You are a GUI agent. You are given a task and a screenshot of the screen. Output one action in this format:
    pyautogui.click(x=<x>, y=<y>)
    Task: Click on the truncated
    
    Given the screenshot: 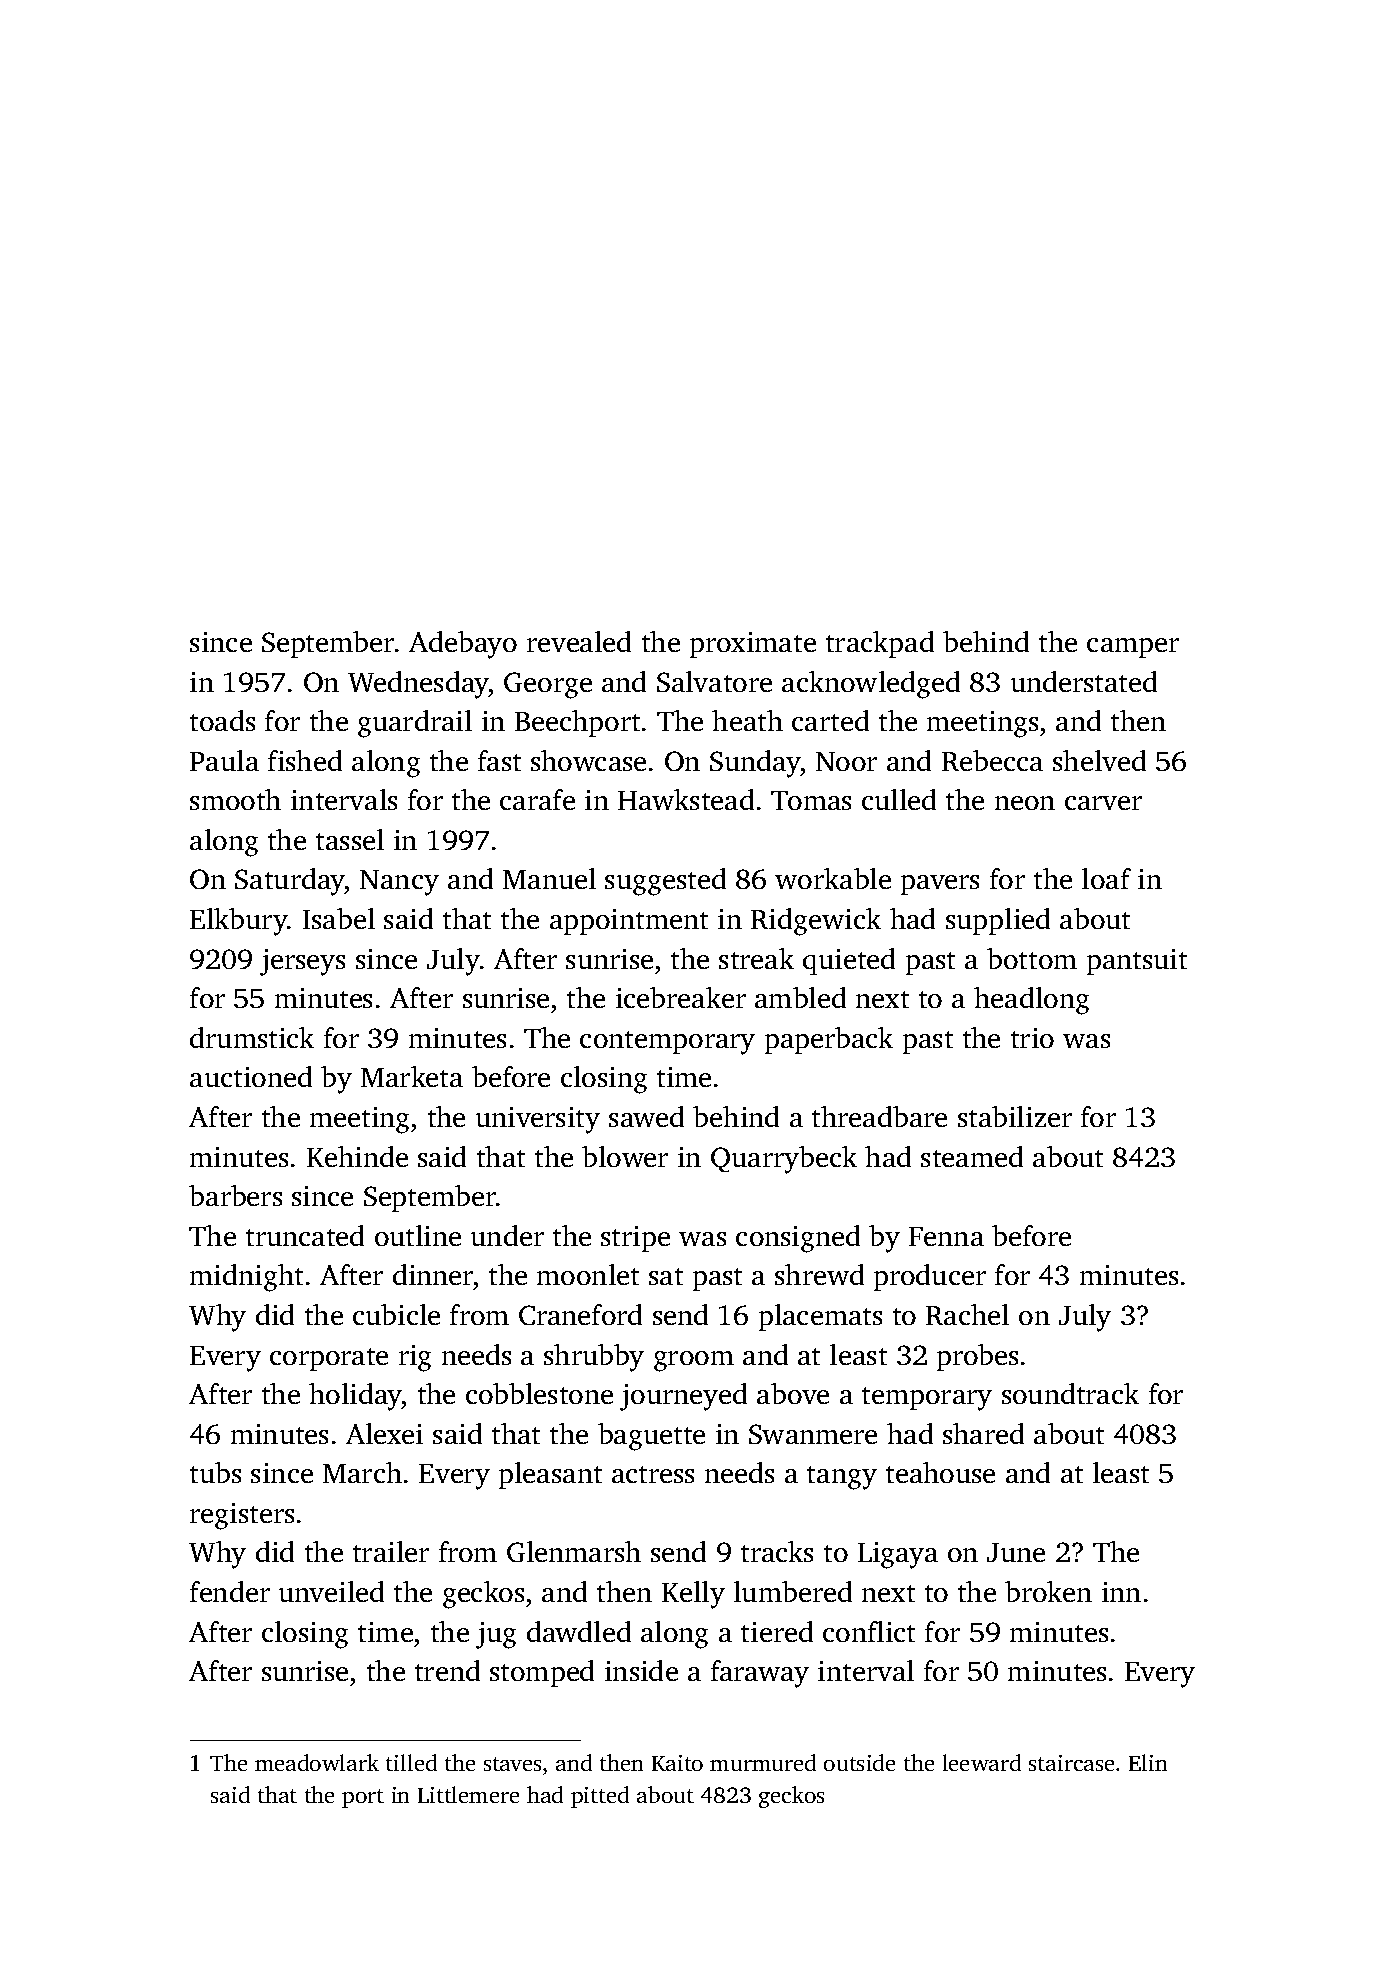 What is the action you would take?
    pyautogui.click(x=305, y=1235)
